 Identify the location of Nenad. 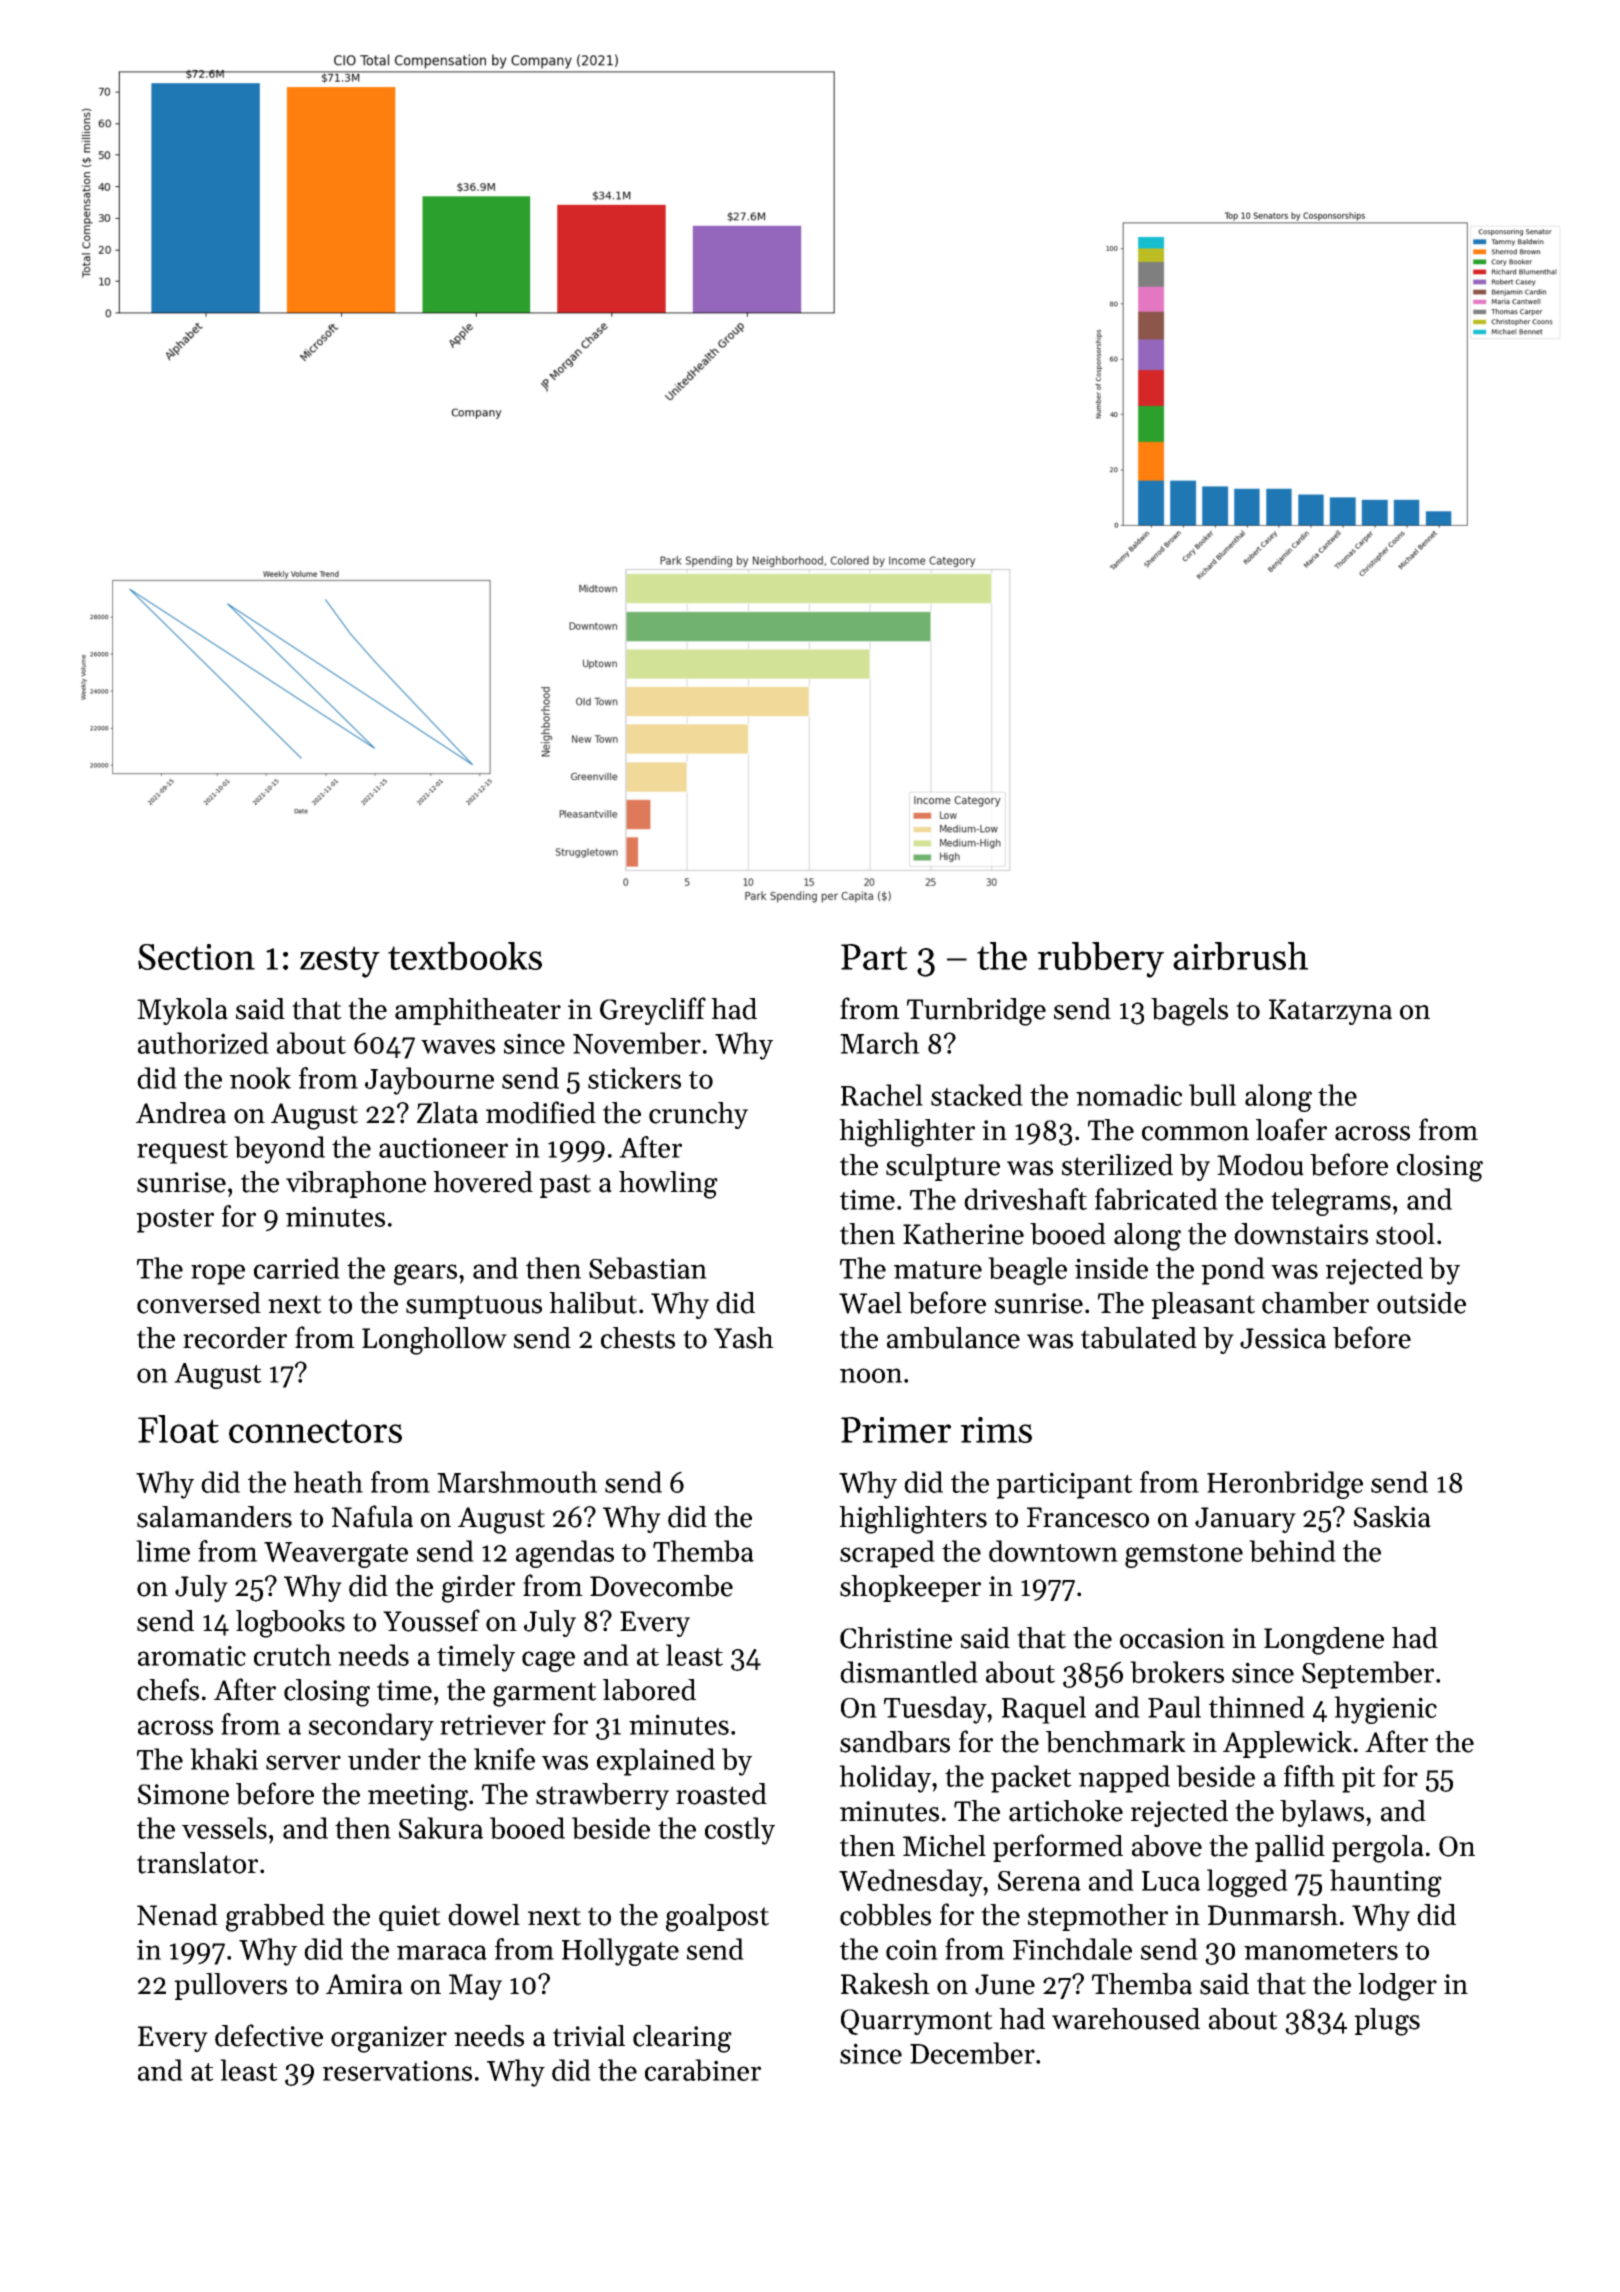
(177, 1915).
